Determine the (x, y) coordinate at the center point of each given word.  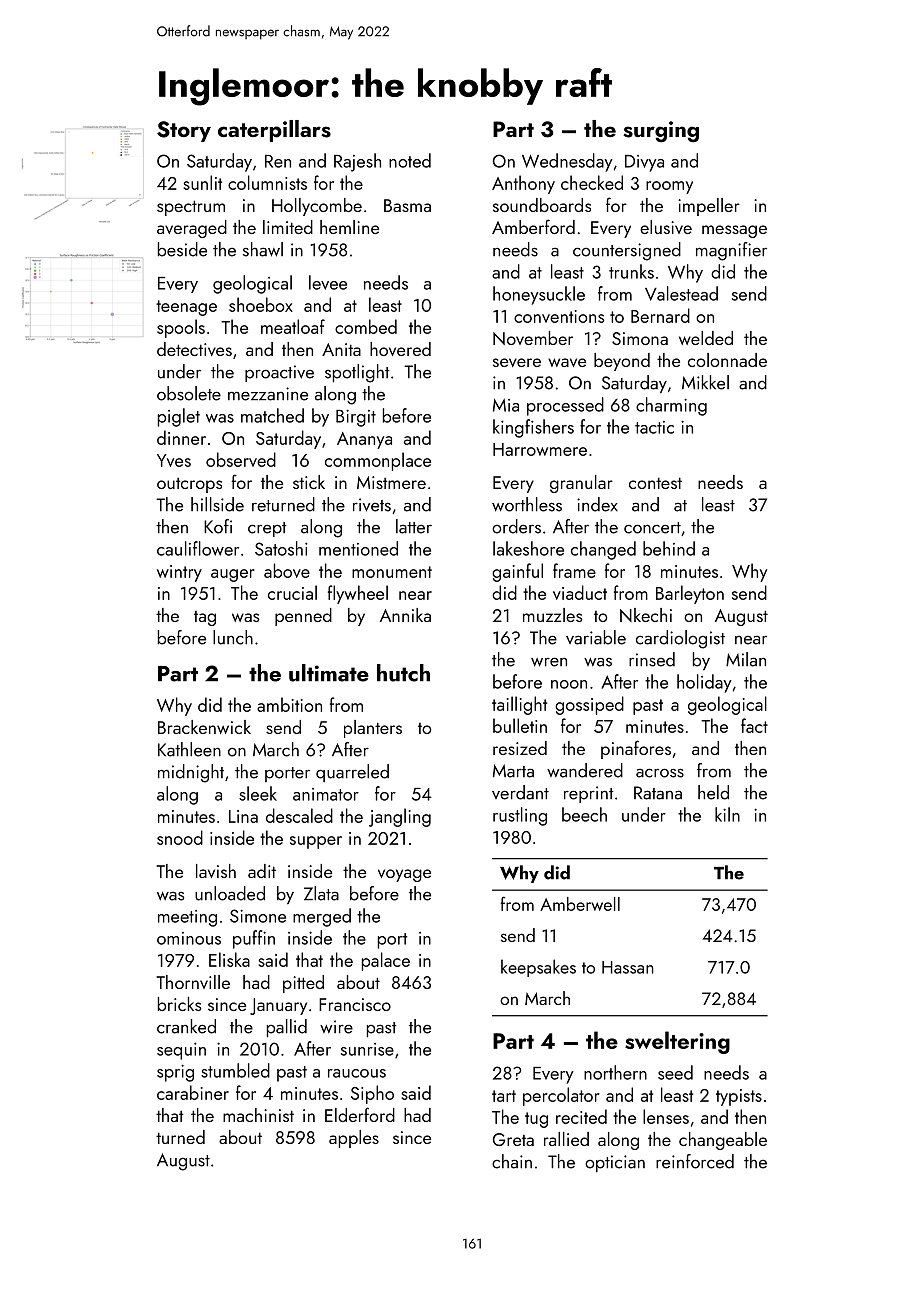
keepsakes (538, 968)
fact (754, 725)
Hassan (628, 967)
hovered (400, 349)
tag (205, 618)
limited (288, 227)
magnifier (731, 251)
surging (661, 131)
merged (322, 917)
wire (336, 1027)
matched (272, 415)
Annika (405, 615)
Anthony (523, 184)
